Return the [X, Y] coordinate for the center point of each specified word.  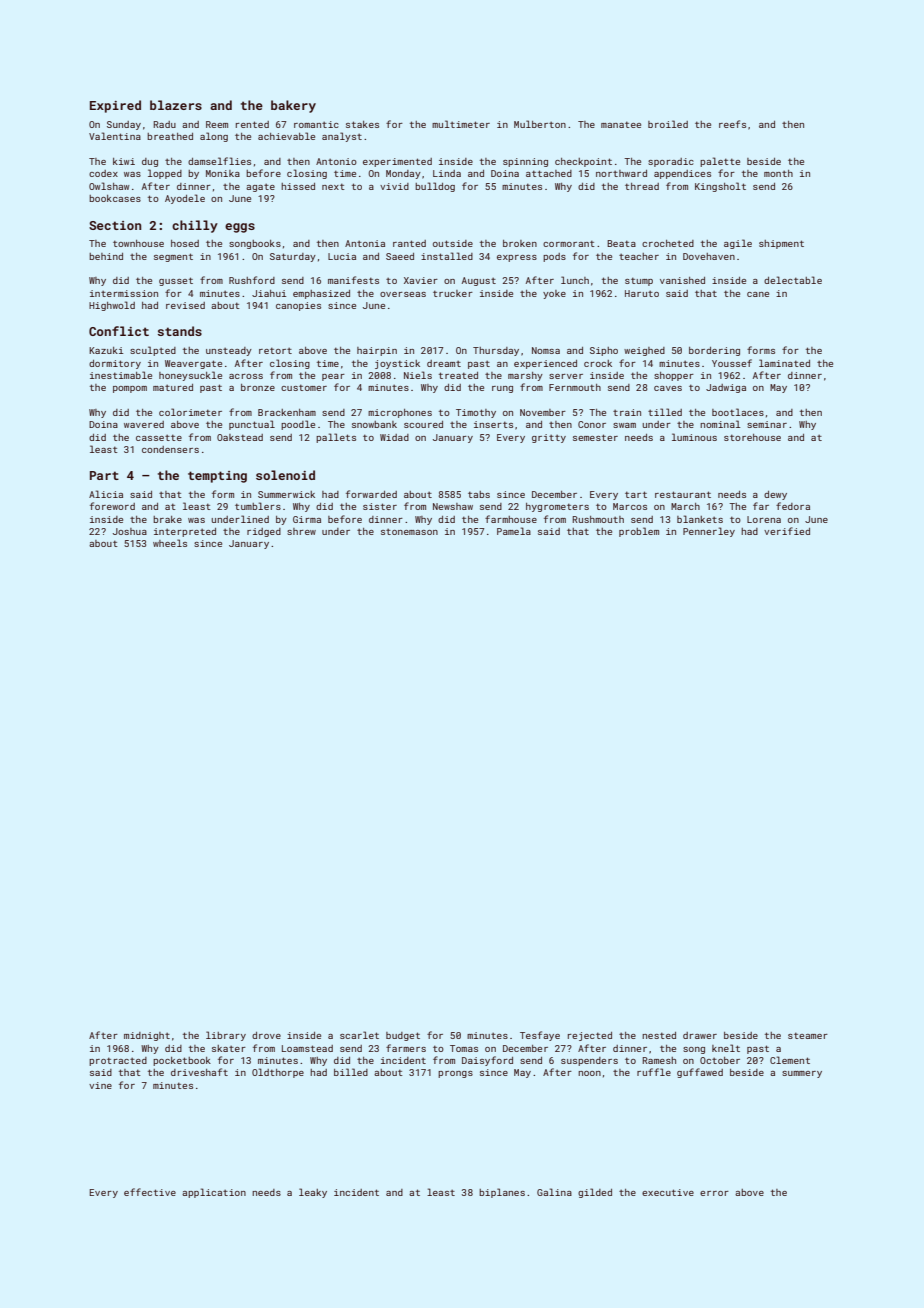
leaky [313, 1193]
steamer [808, 1035]
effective [150, 1192]
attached [549, 173]
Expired [115, 106]
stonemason [409, 532]
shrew [301, 531]
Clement [790, 1060]
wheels [170, 543]
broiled [668, 124]
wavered [144, 424]
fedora [793, 506]
